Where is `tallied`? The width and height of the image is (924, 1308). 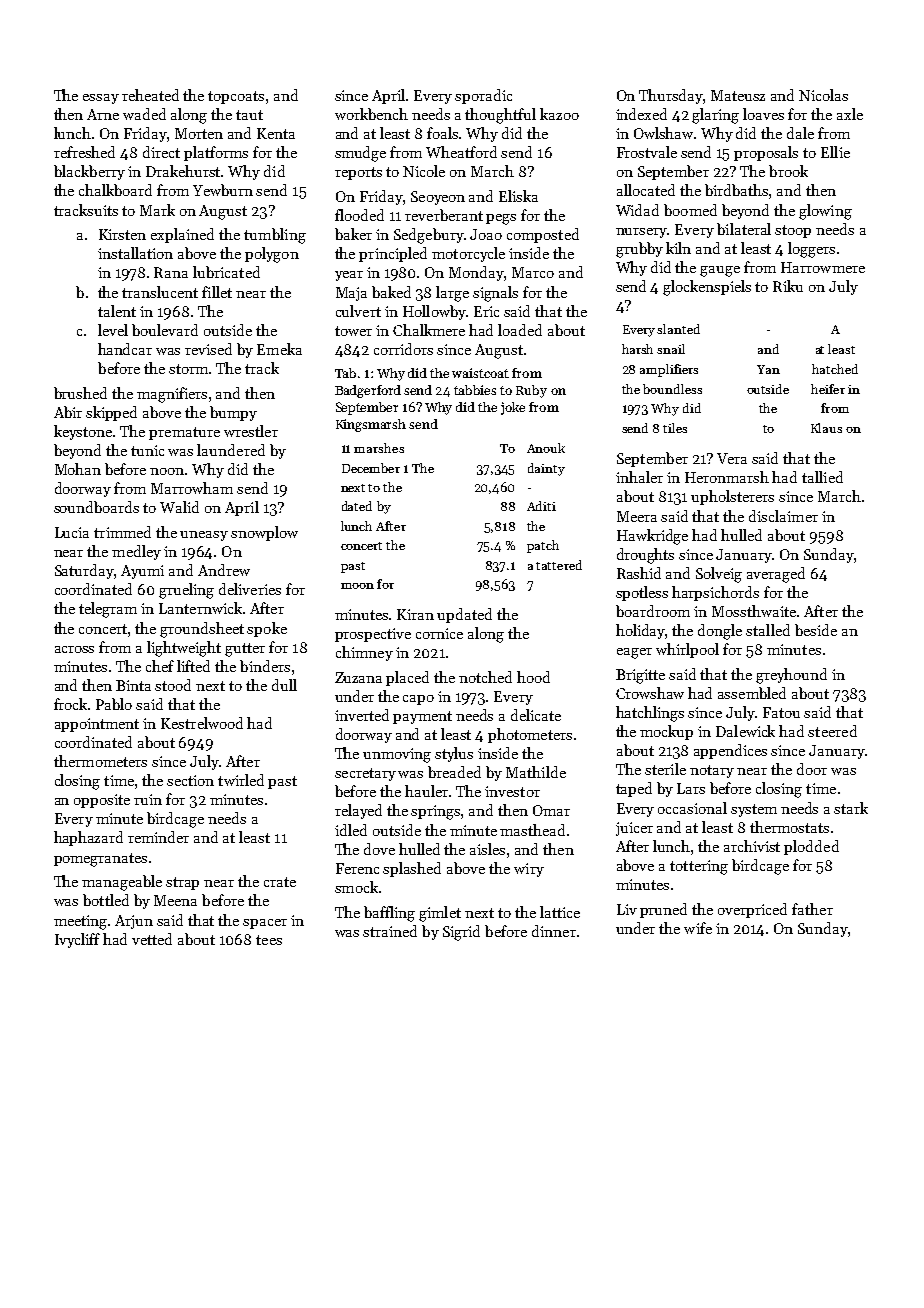 tallied is located at coordinates (822, 477).
